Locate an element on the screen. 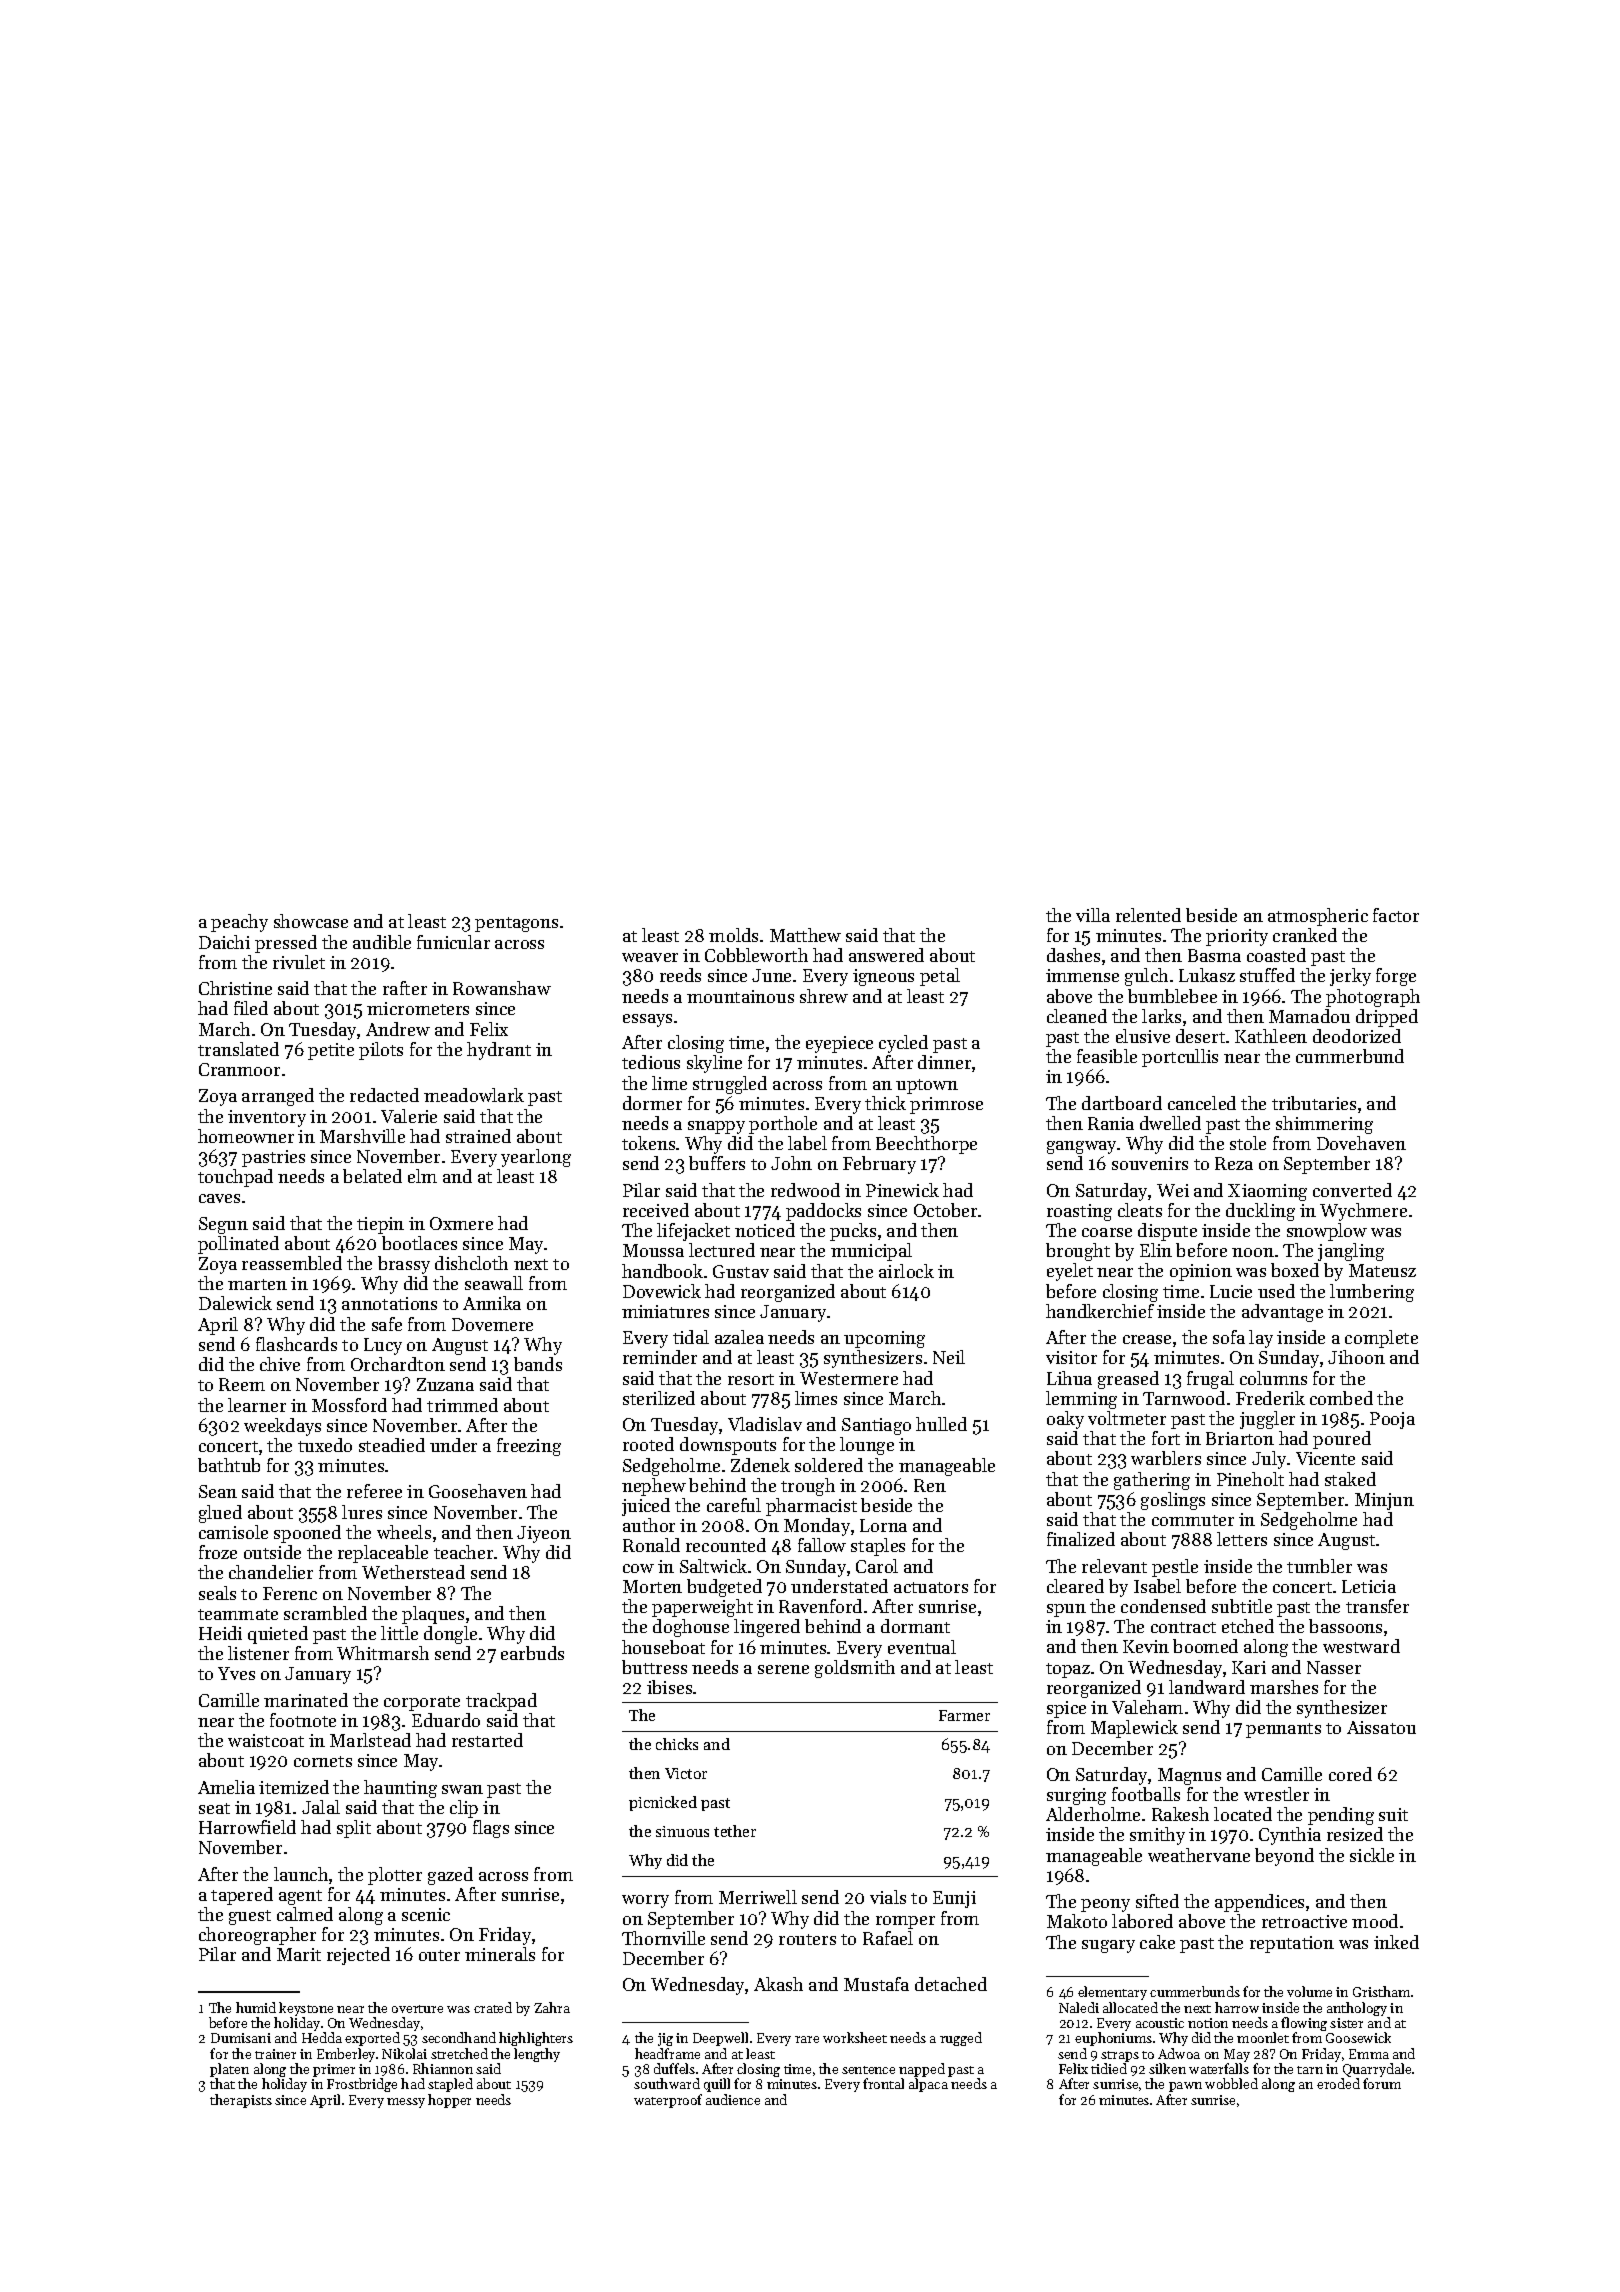 This screenshot has width=1620, height=2292. minerals is located at coordinates (500, 1954).
